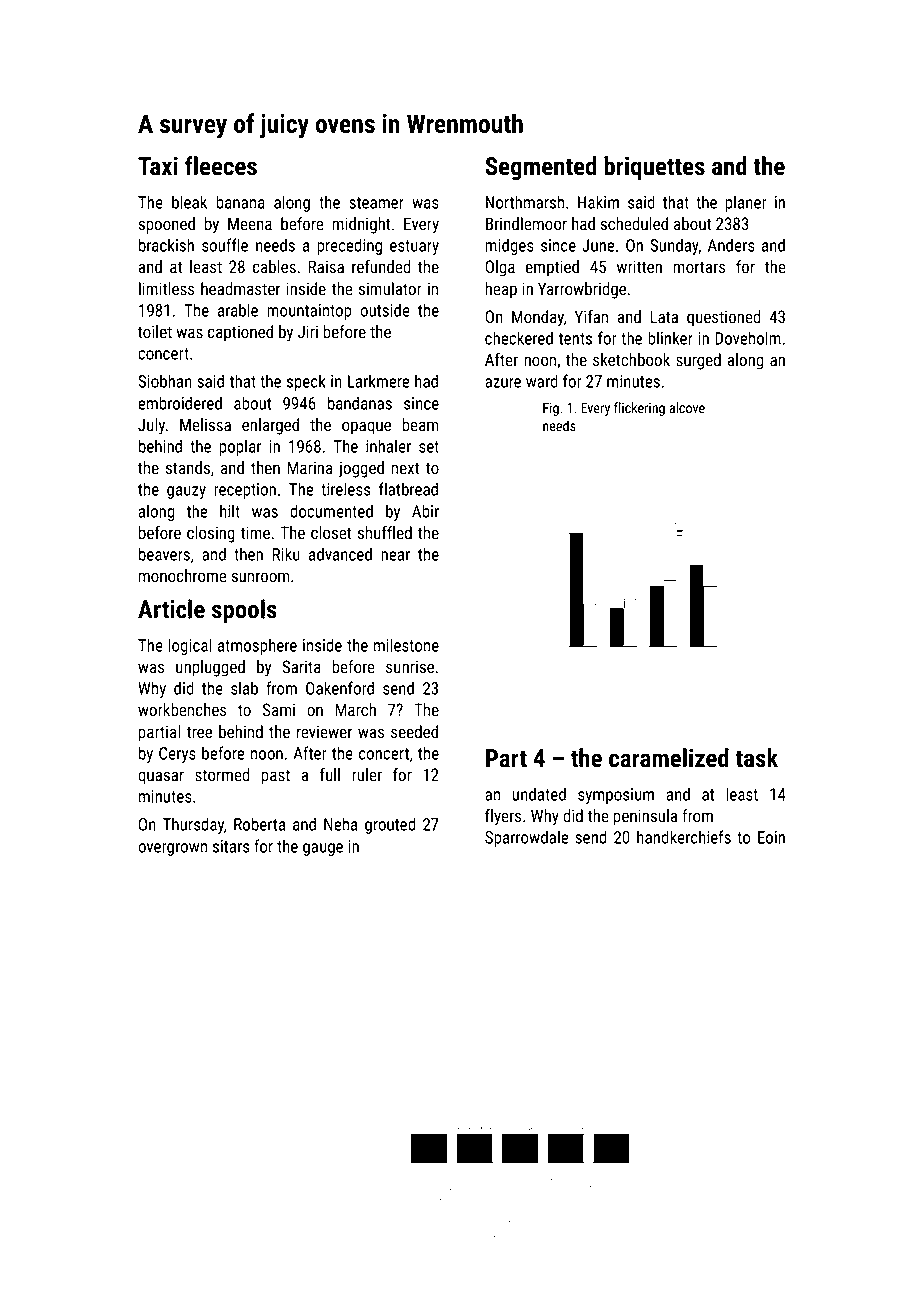 Image resolution: width=924 pixels, height=1314 pixels. Describe the element at coordinates (541, 168) in the page. I see `Segmented` at that location.
